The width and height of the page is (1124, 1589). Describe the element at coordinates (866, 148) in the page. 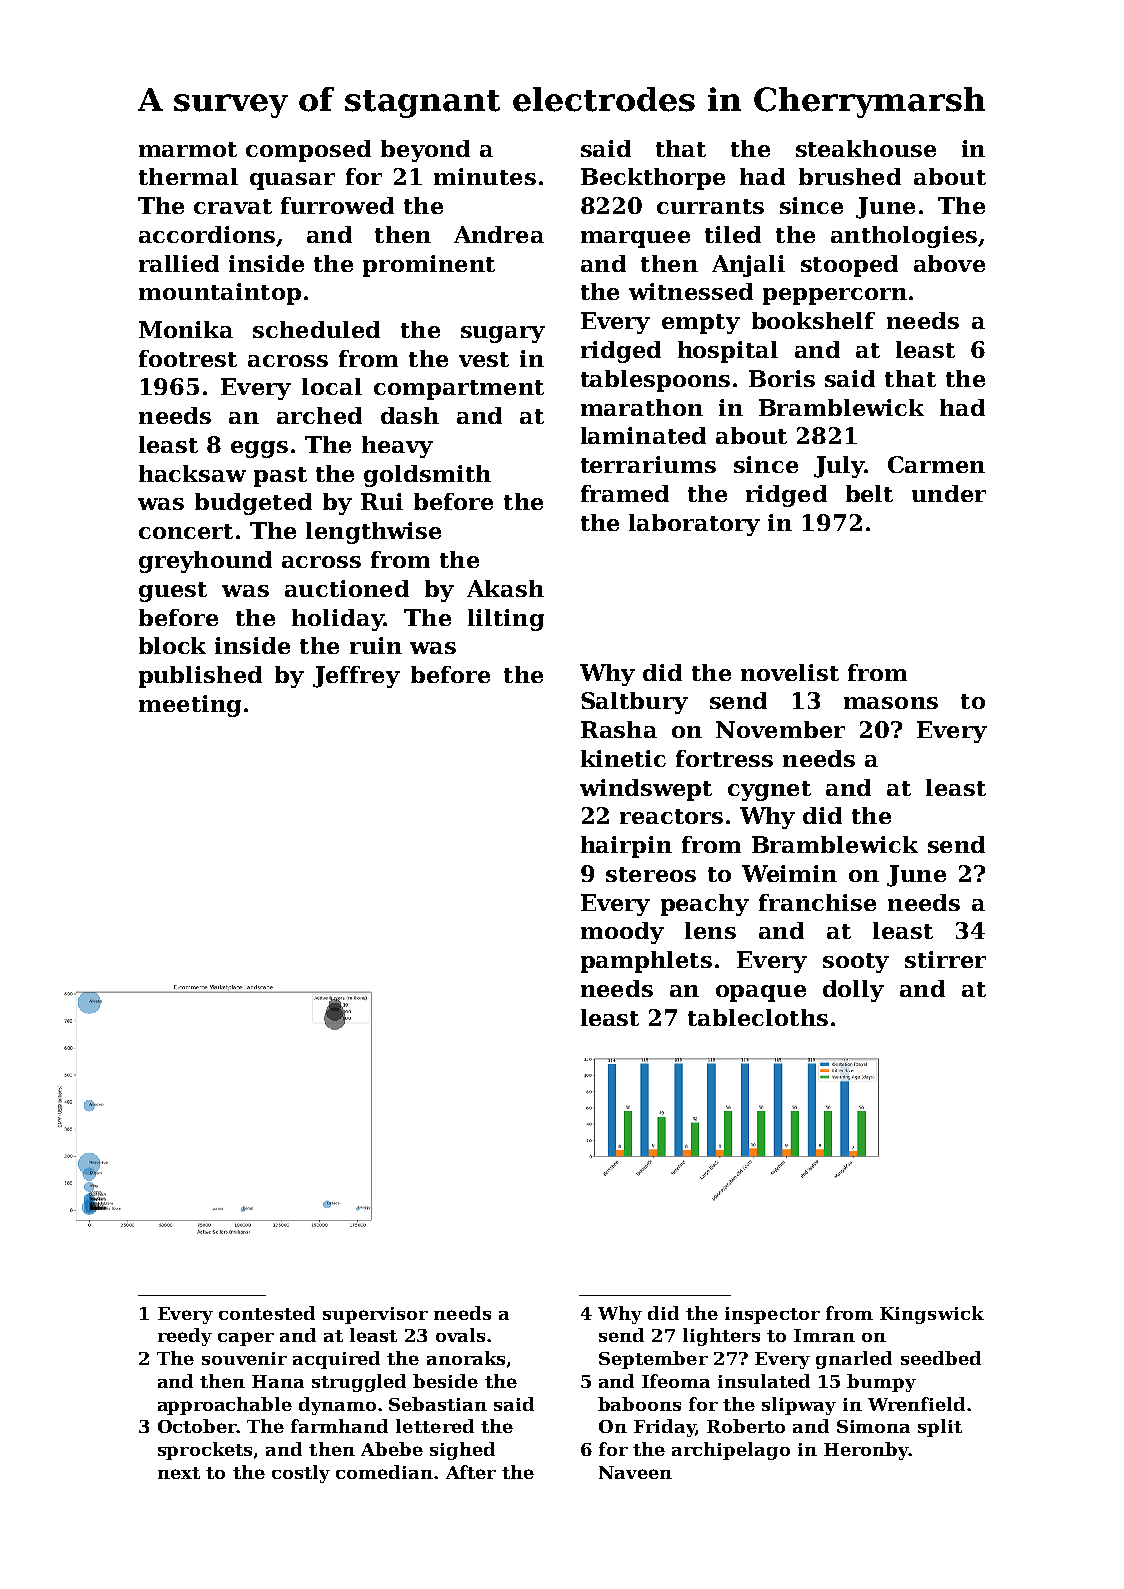

I see `steakhouse` at that location.
